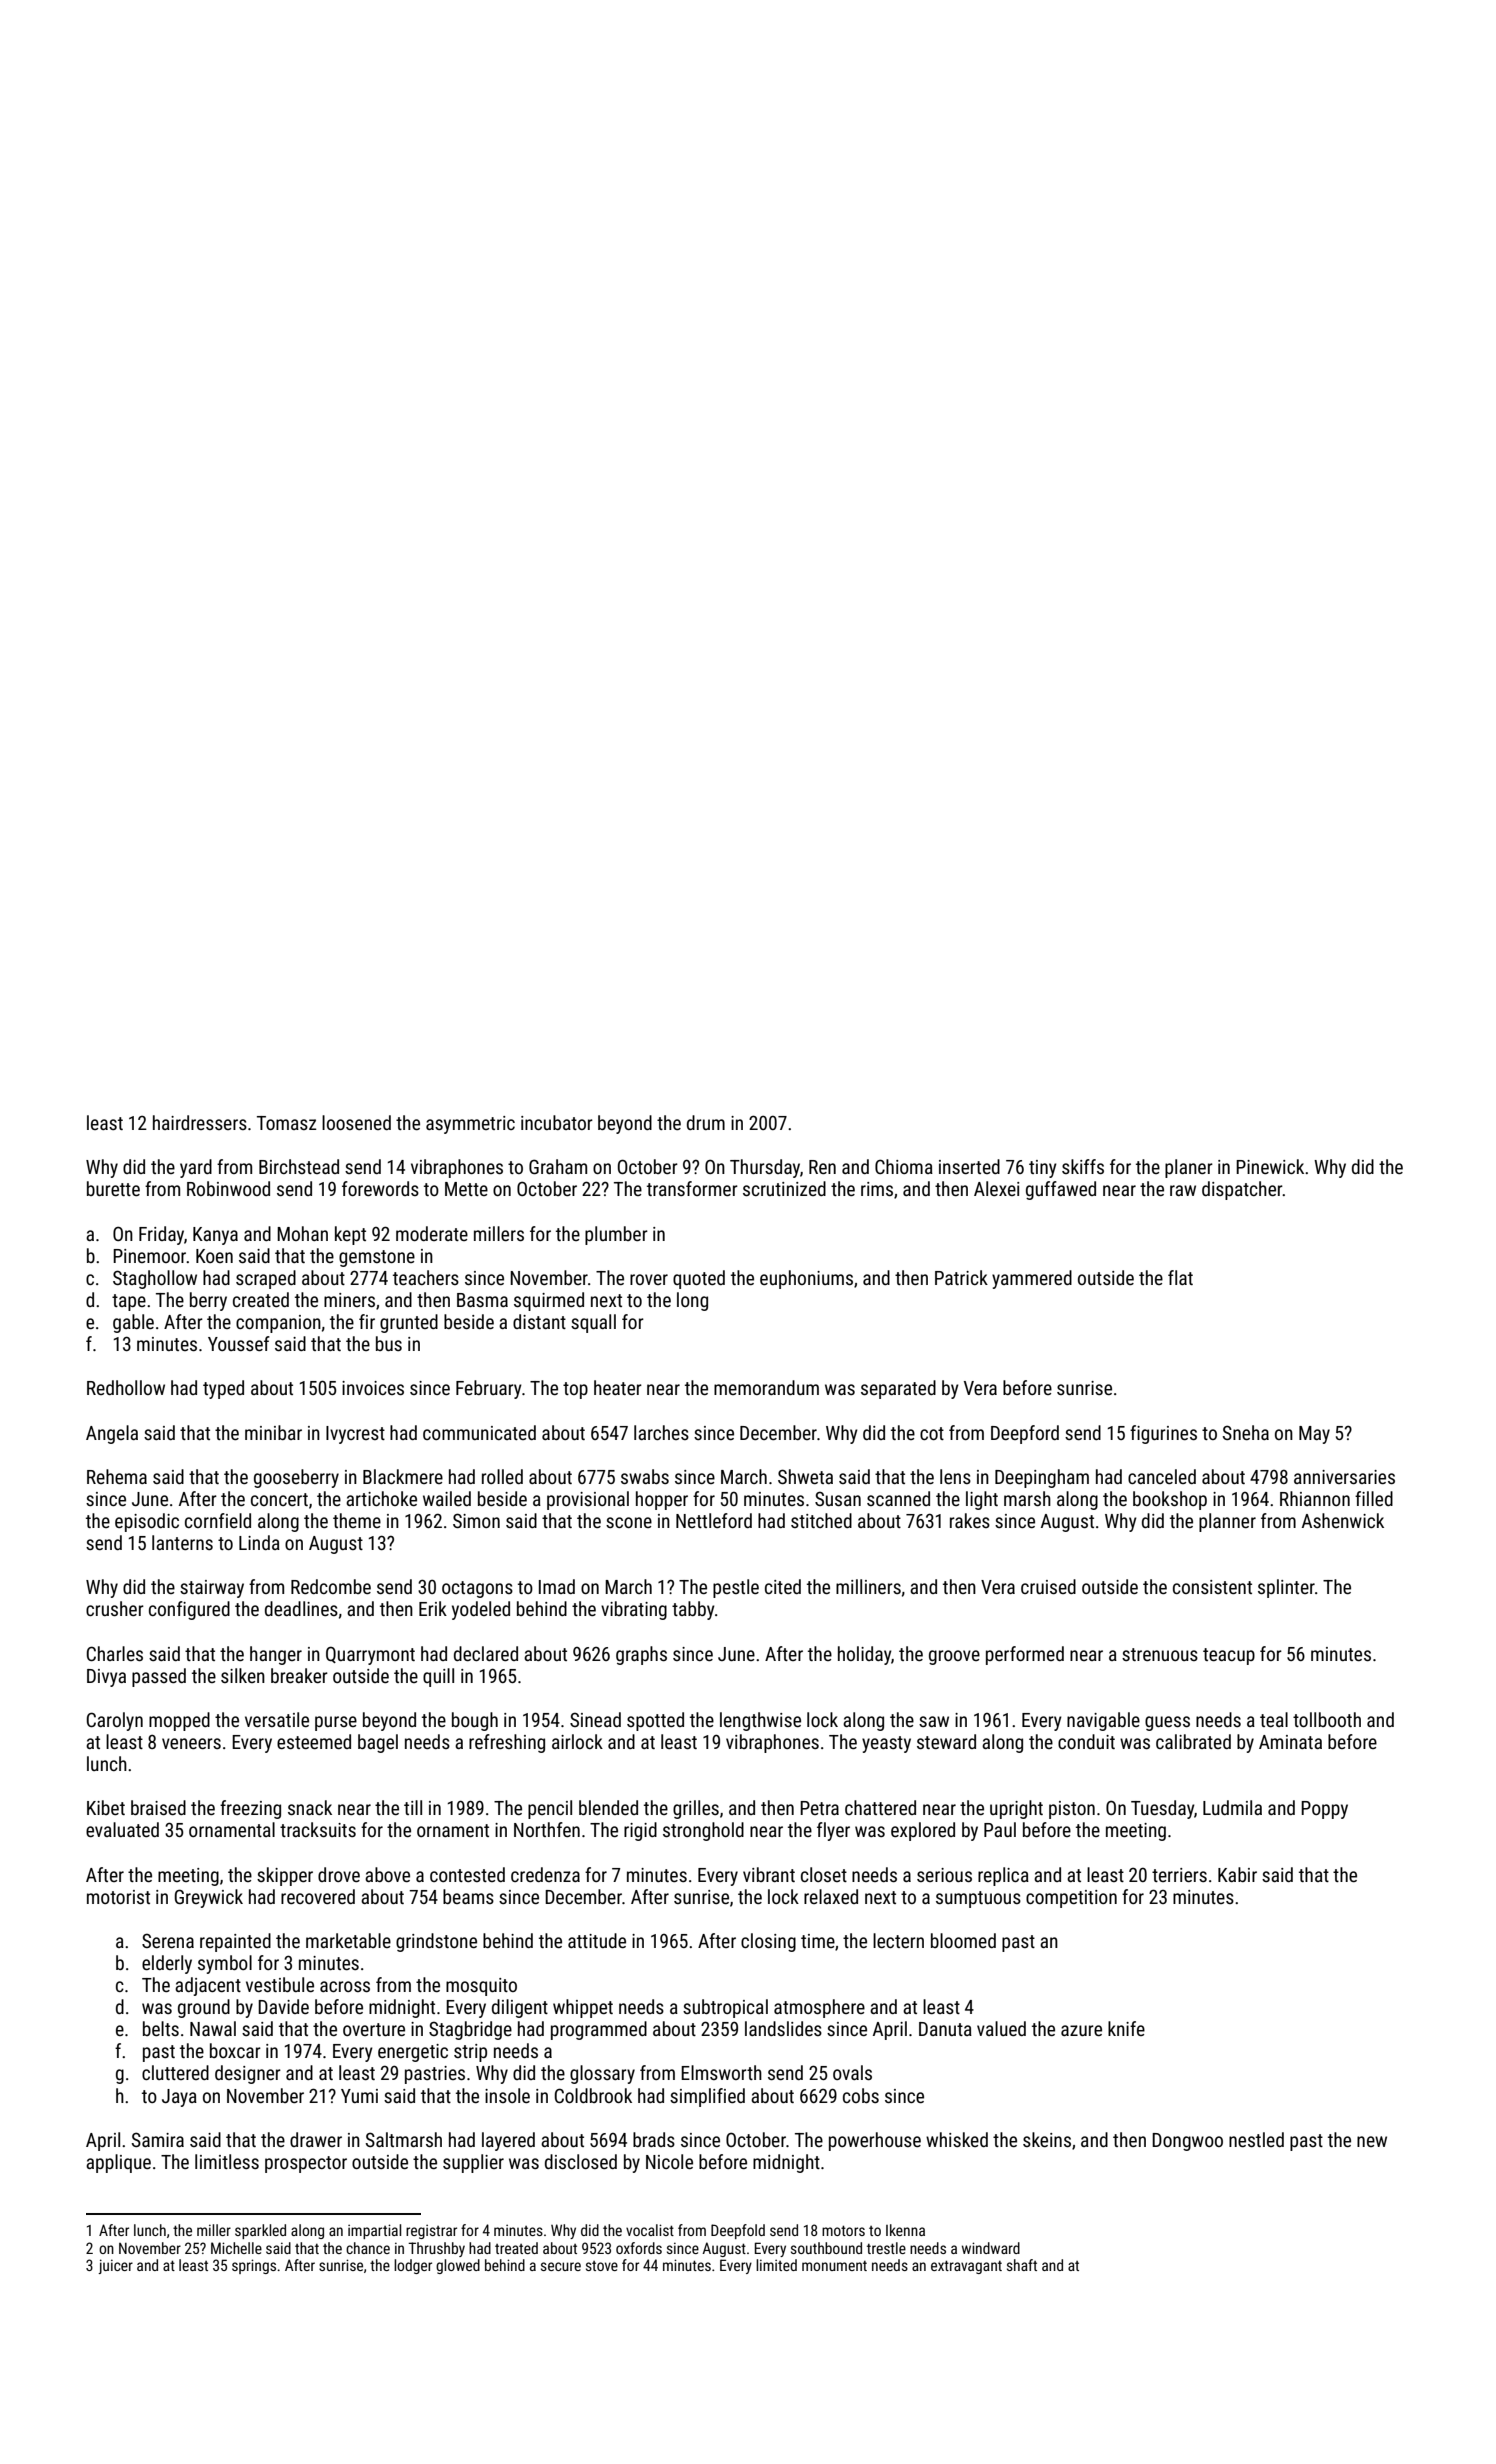  What do you see at coordinates (1237, 1874) in the page?
I see `Kabir` at bounding box center [1237, 1874].
